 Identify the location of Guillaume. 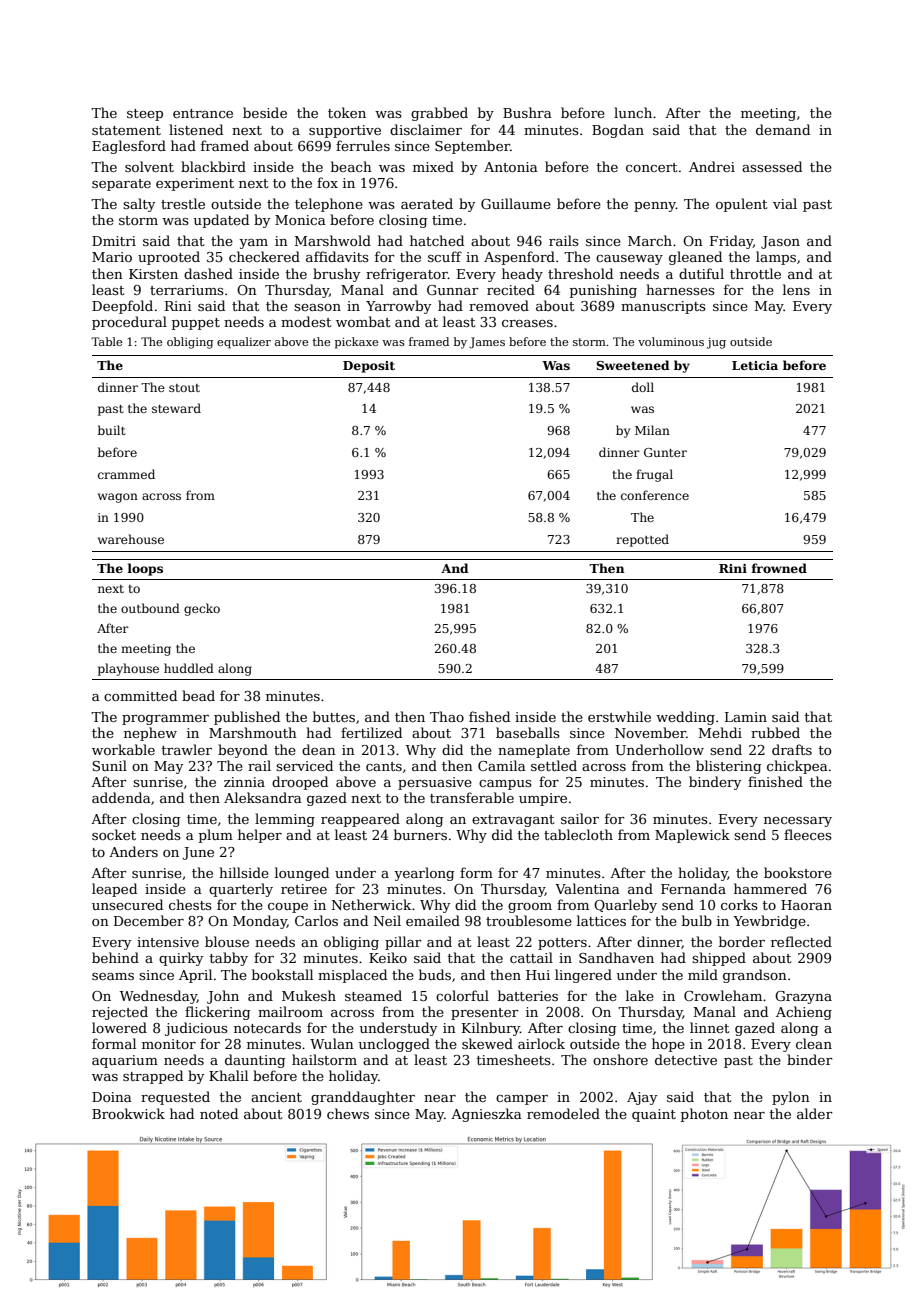
(516, 203).
